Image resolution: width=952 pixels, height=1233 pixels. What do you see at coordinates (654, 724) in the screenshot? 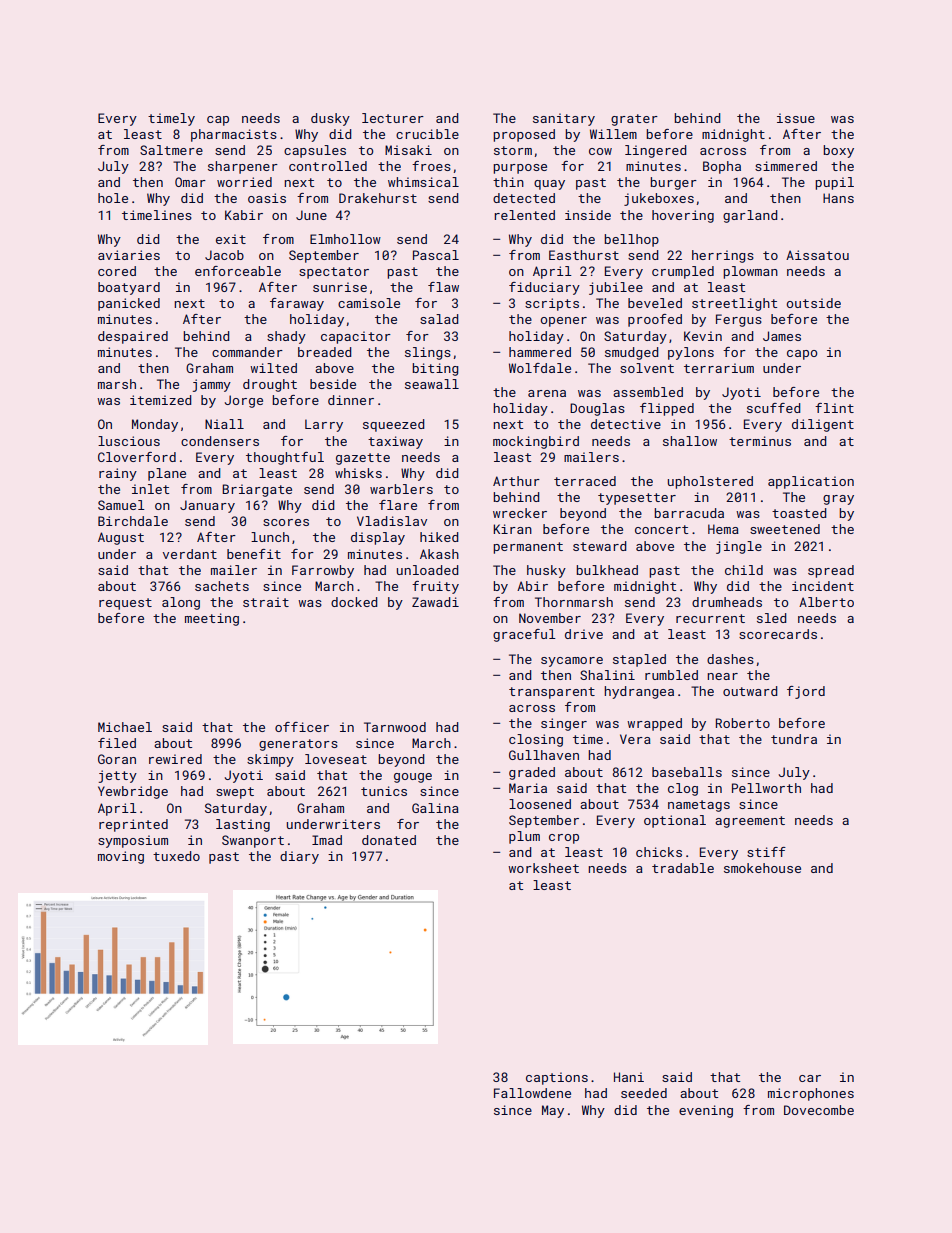
I see `wrapped` at bounding box center [654, 724].
